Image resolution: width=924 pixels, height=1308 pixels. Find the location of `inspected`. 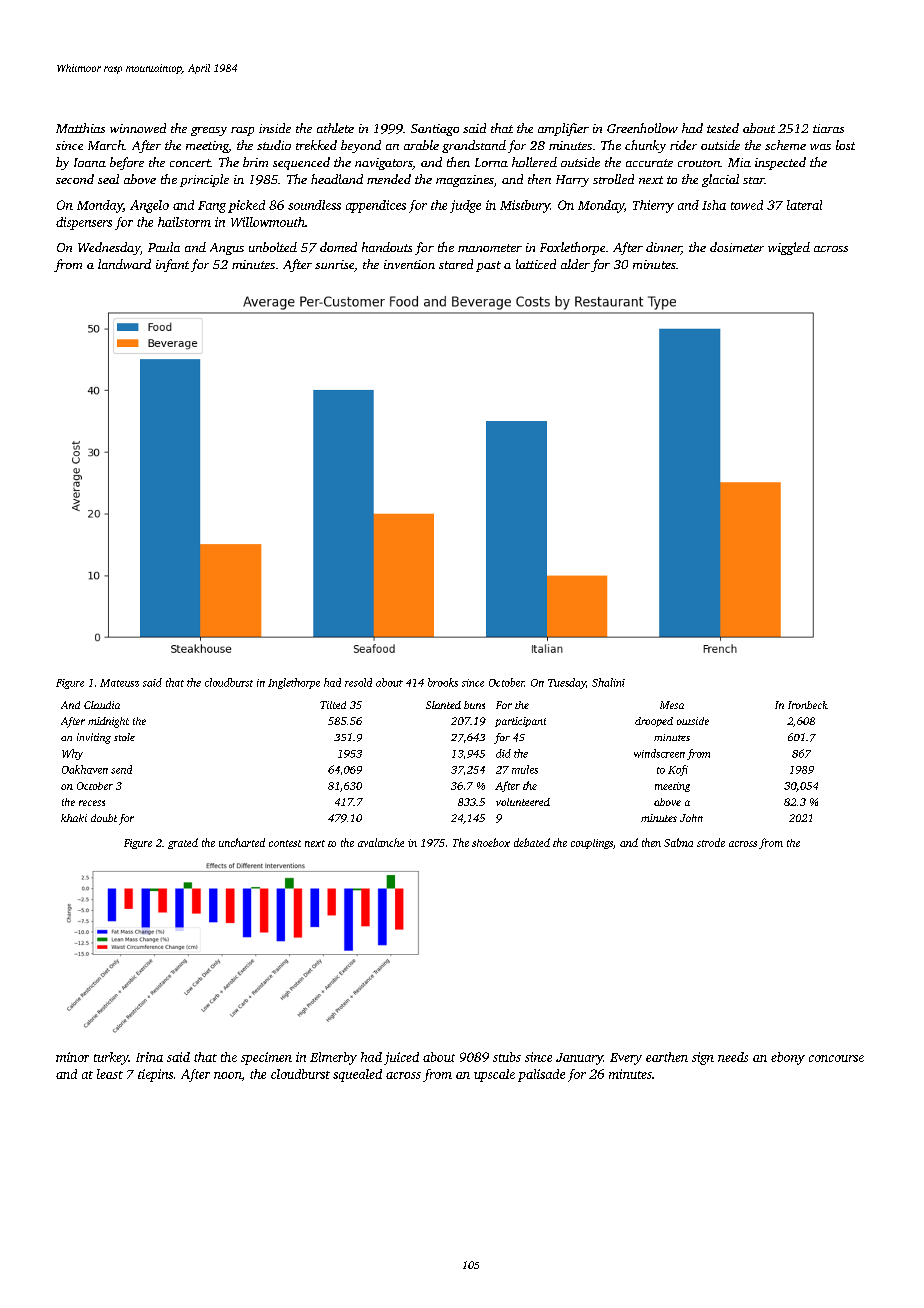

inspected is located at coordinates (780, 163).
